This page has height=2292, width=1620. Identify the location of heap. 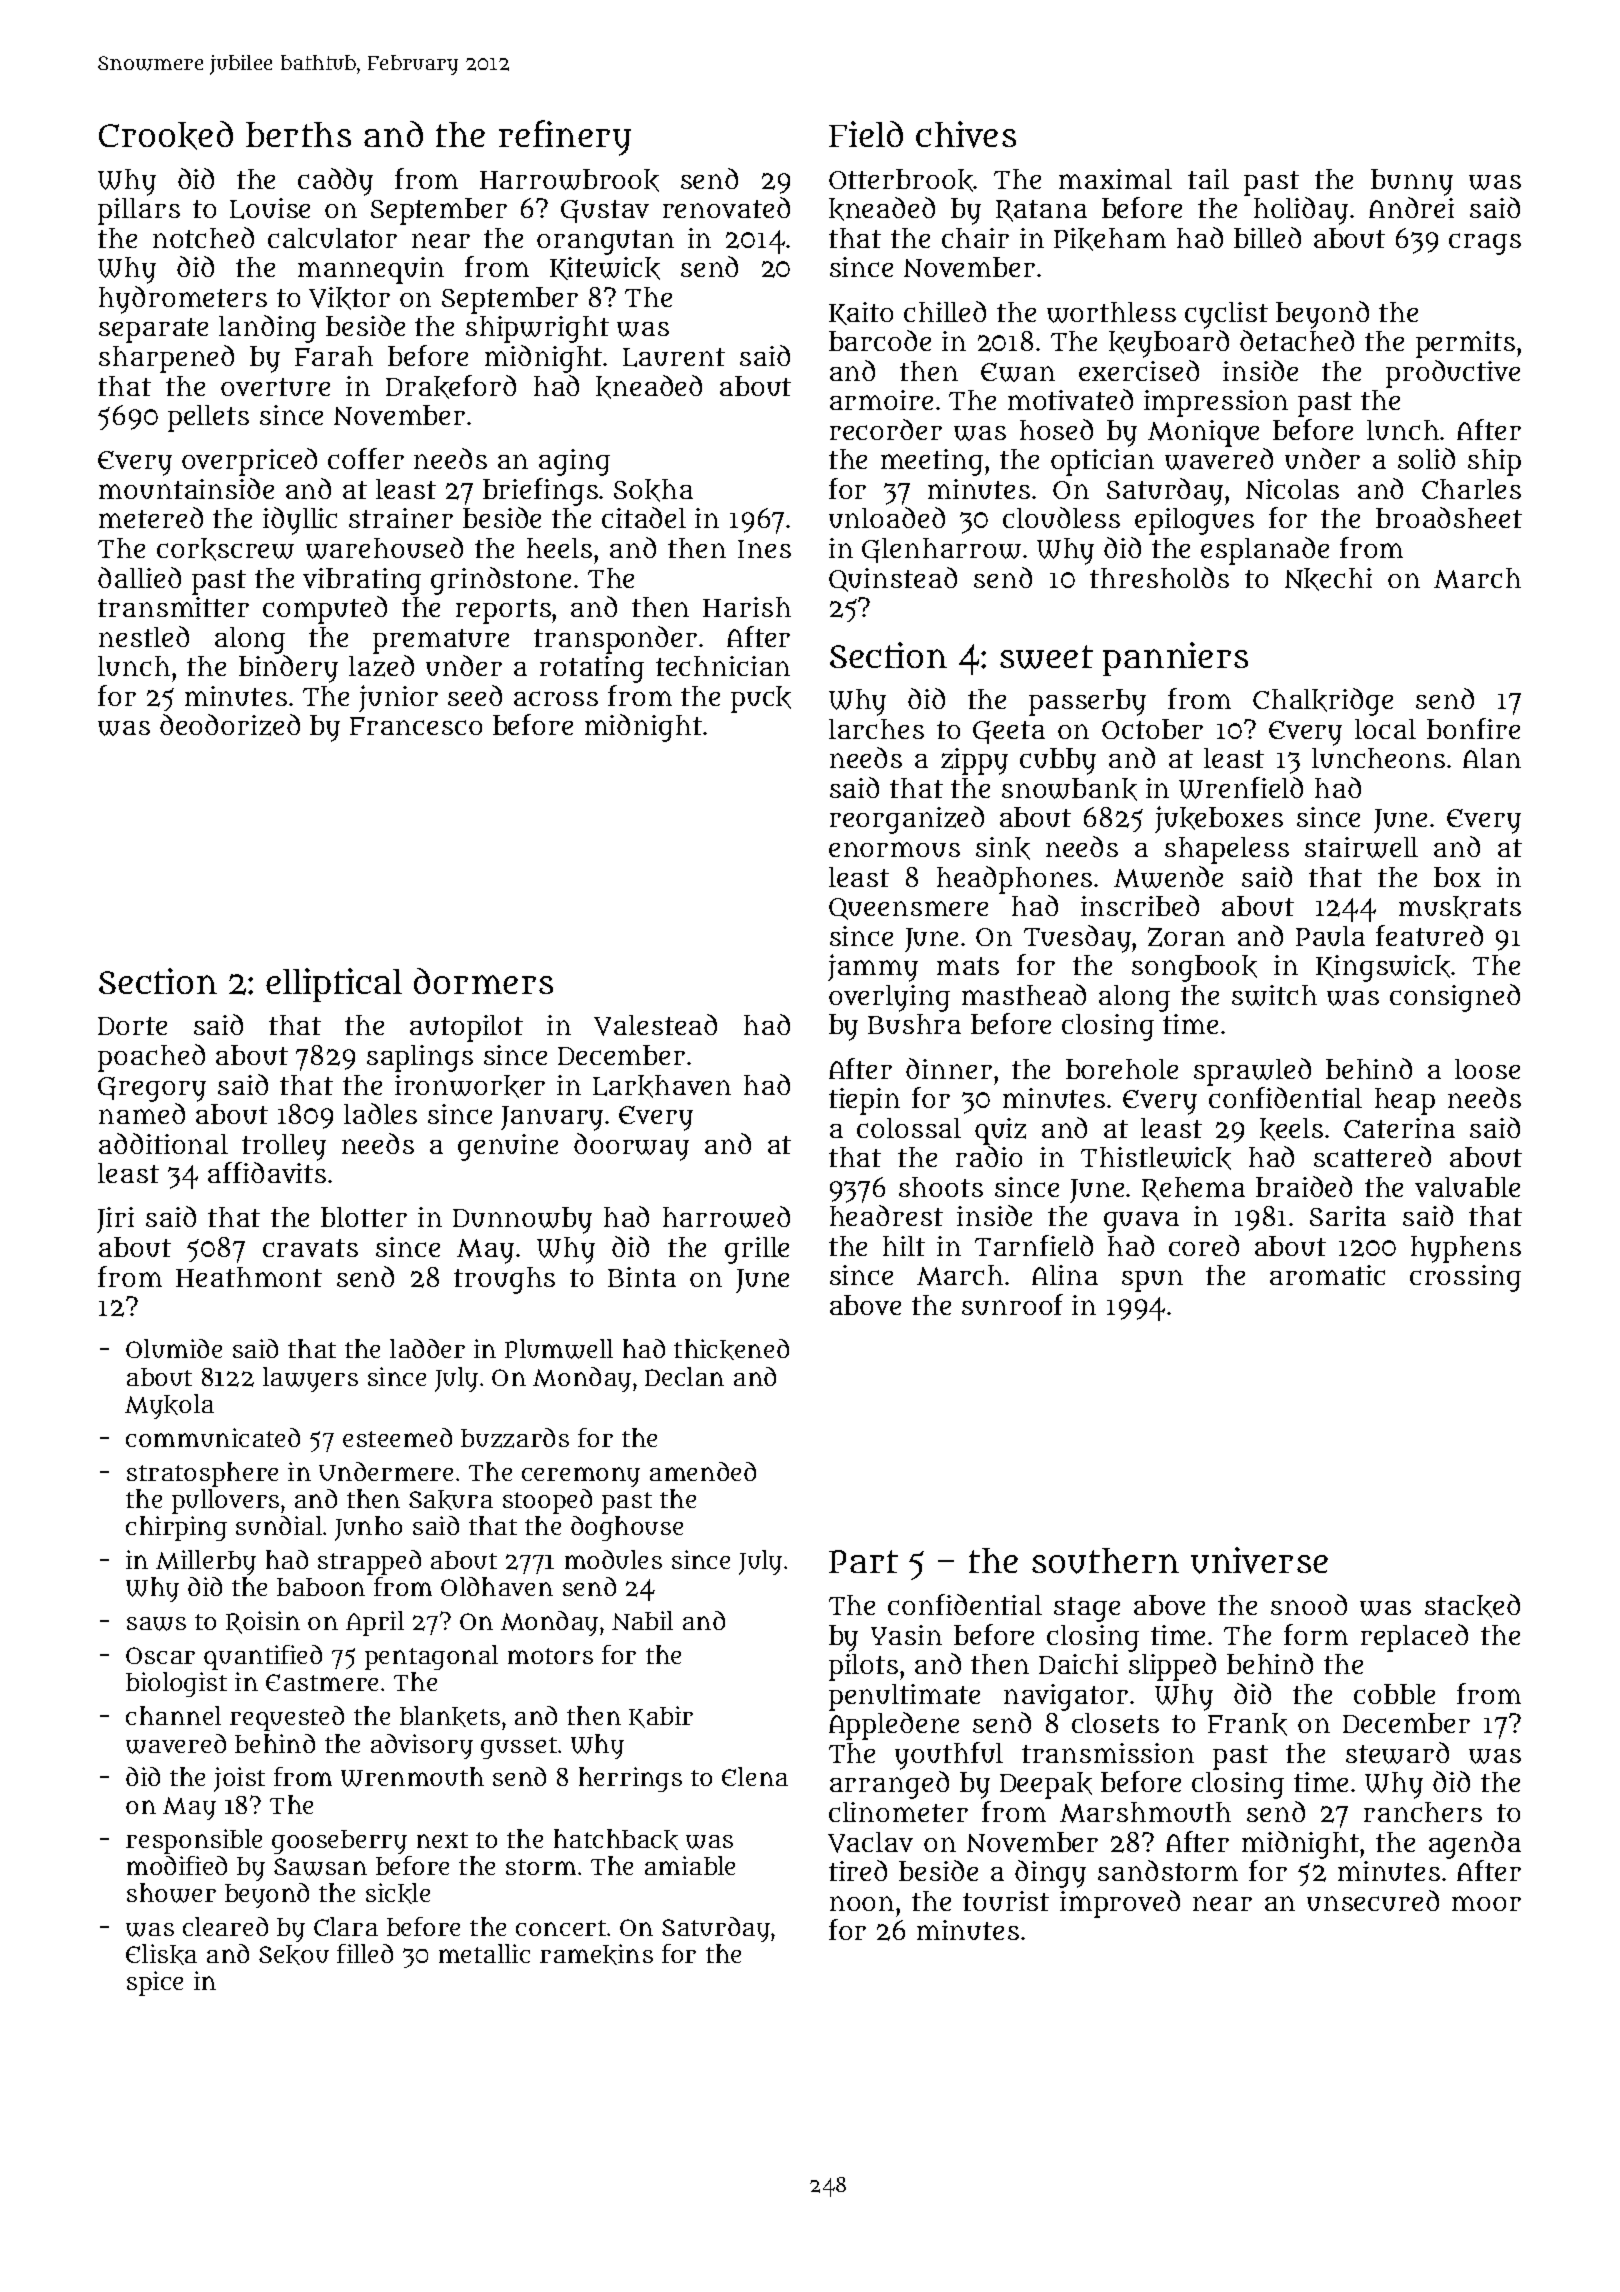
(1405, 1101).
